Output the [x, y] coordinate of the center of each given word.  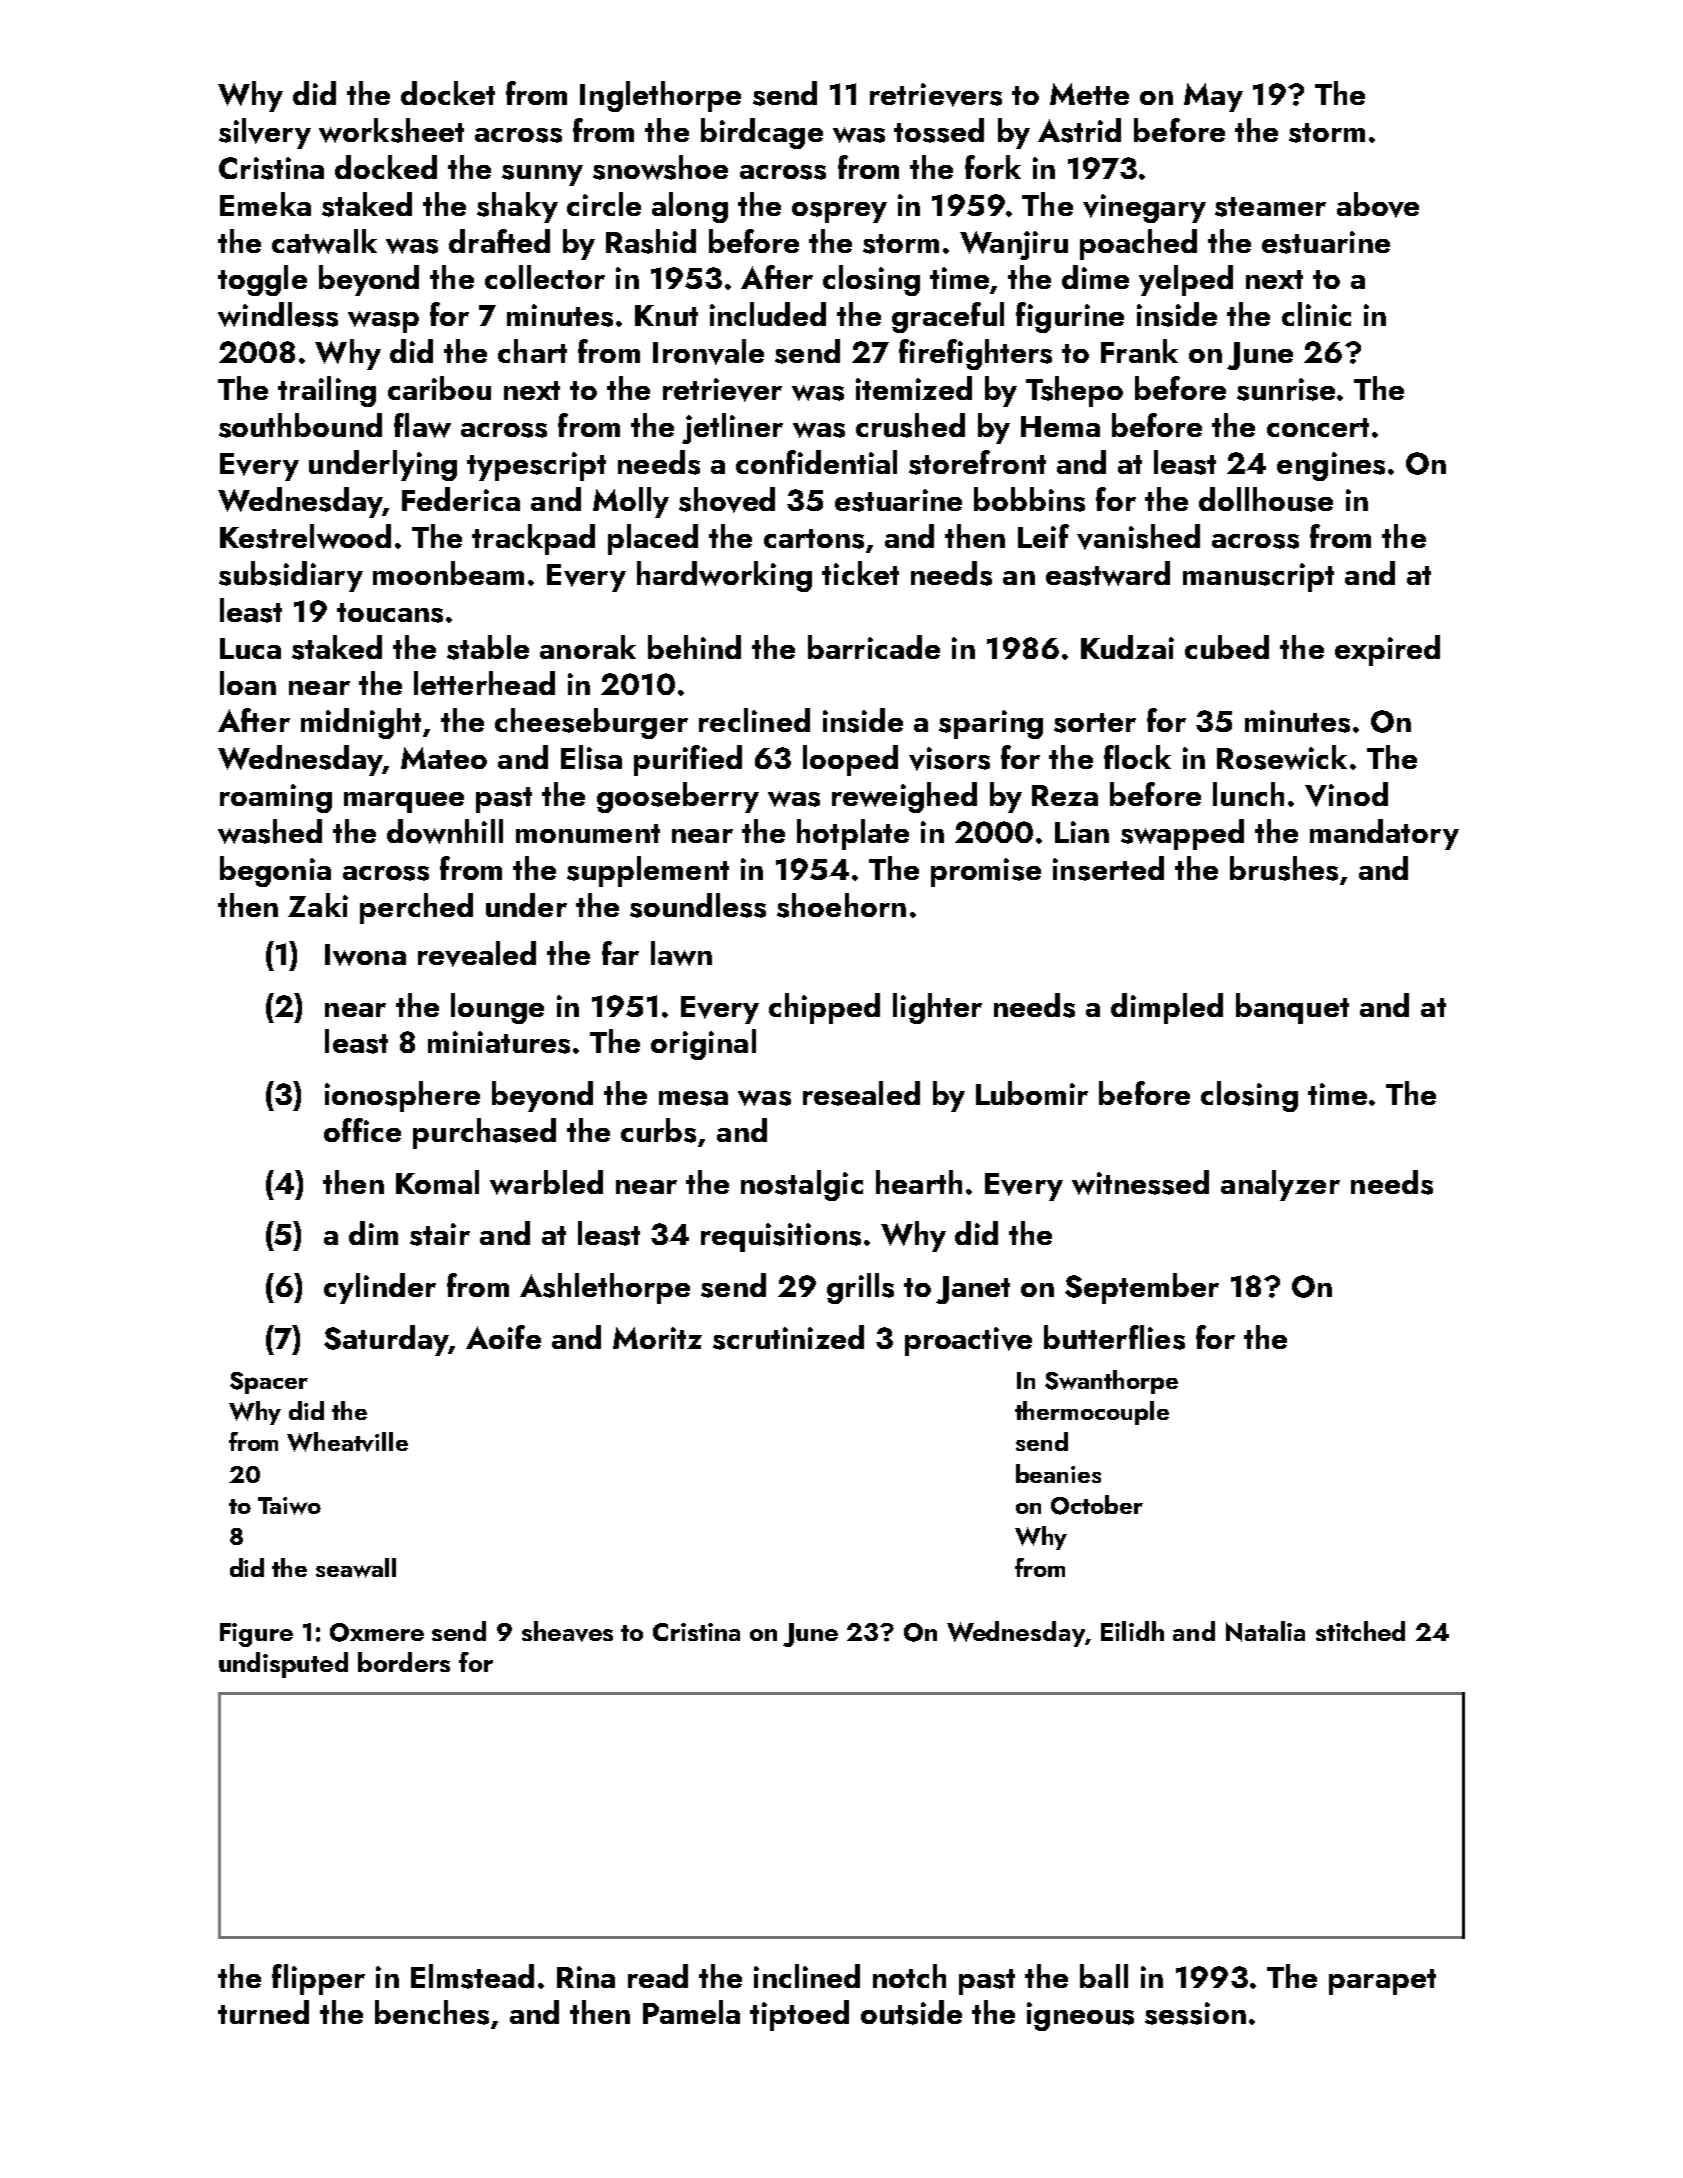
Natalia [1265, 1631]
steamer [1270, 207]
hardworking [724, 576]
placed [653, 539]
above [1378, 205]
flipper [318, 1979]
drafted [499, 241]
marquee [404, 802]
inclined [807, 1976]
